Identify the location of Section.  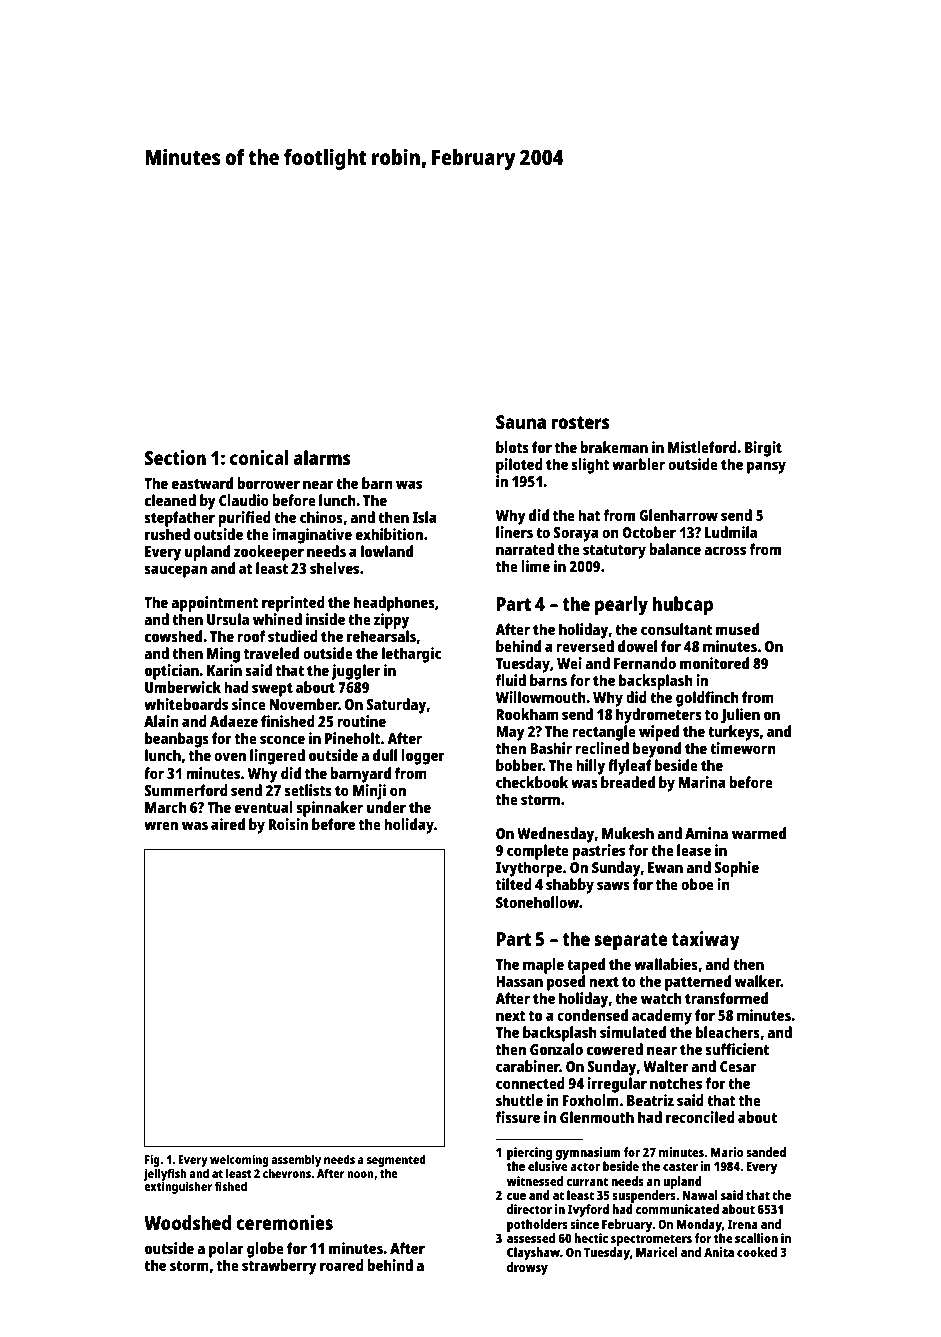
(175, 457).
